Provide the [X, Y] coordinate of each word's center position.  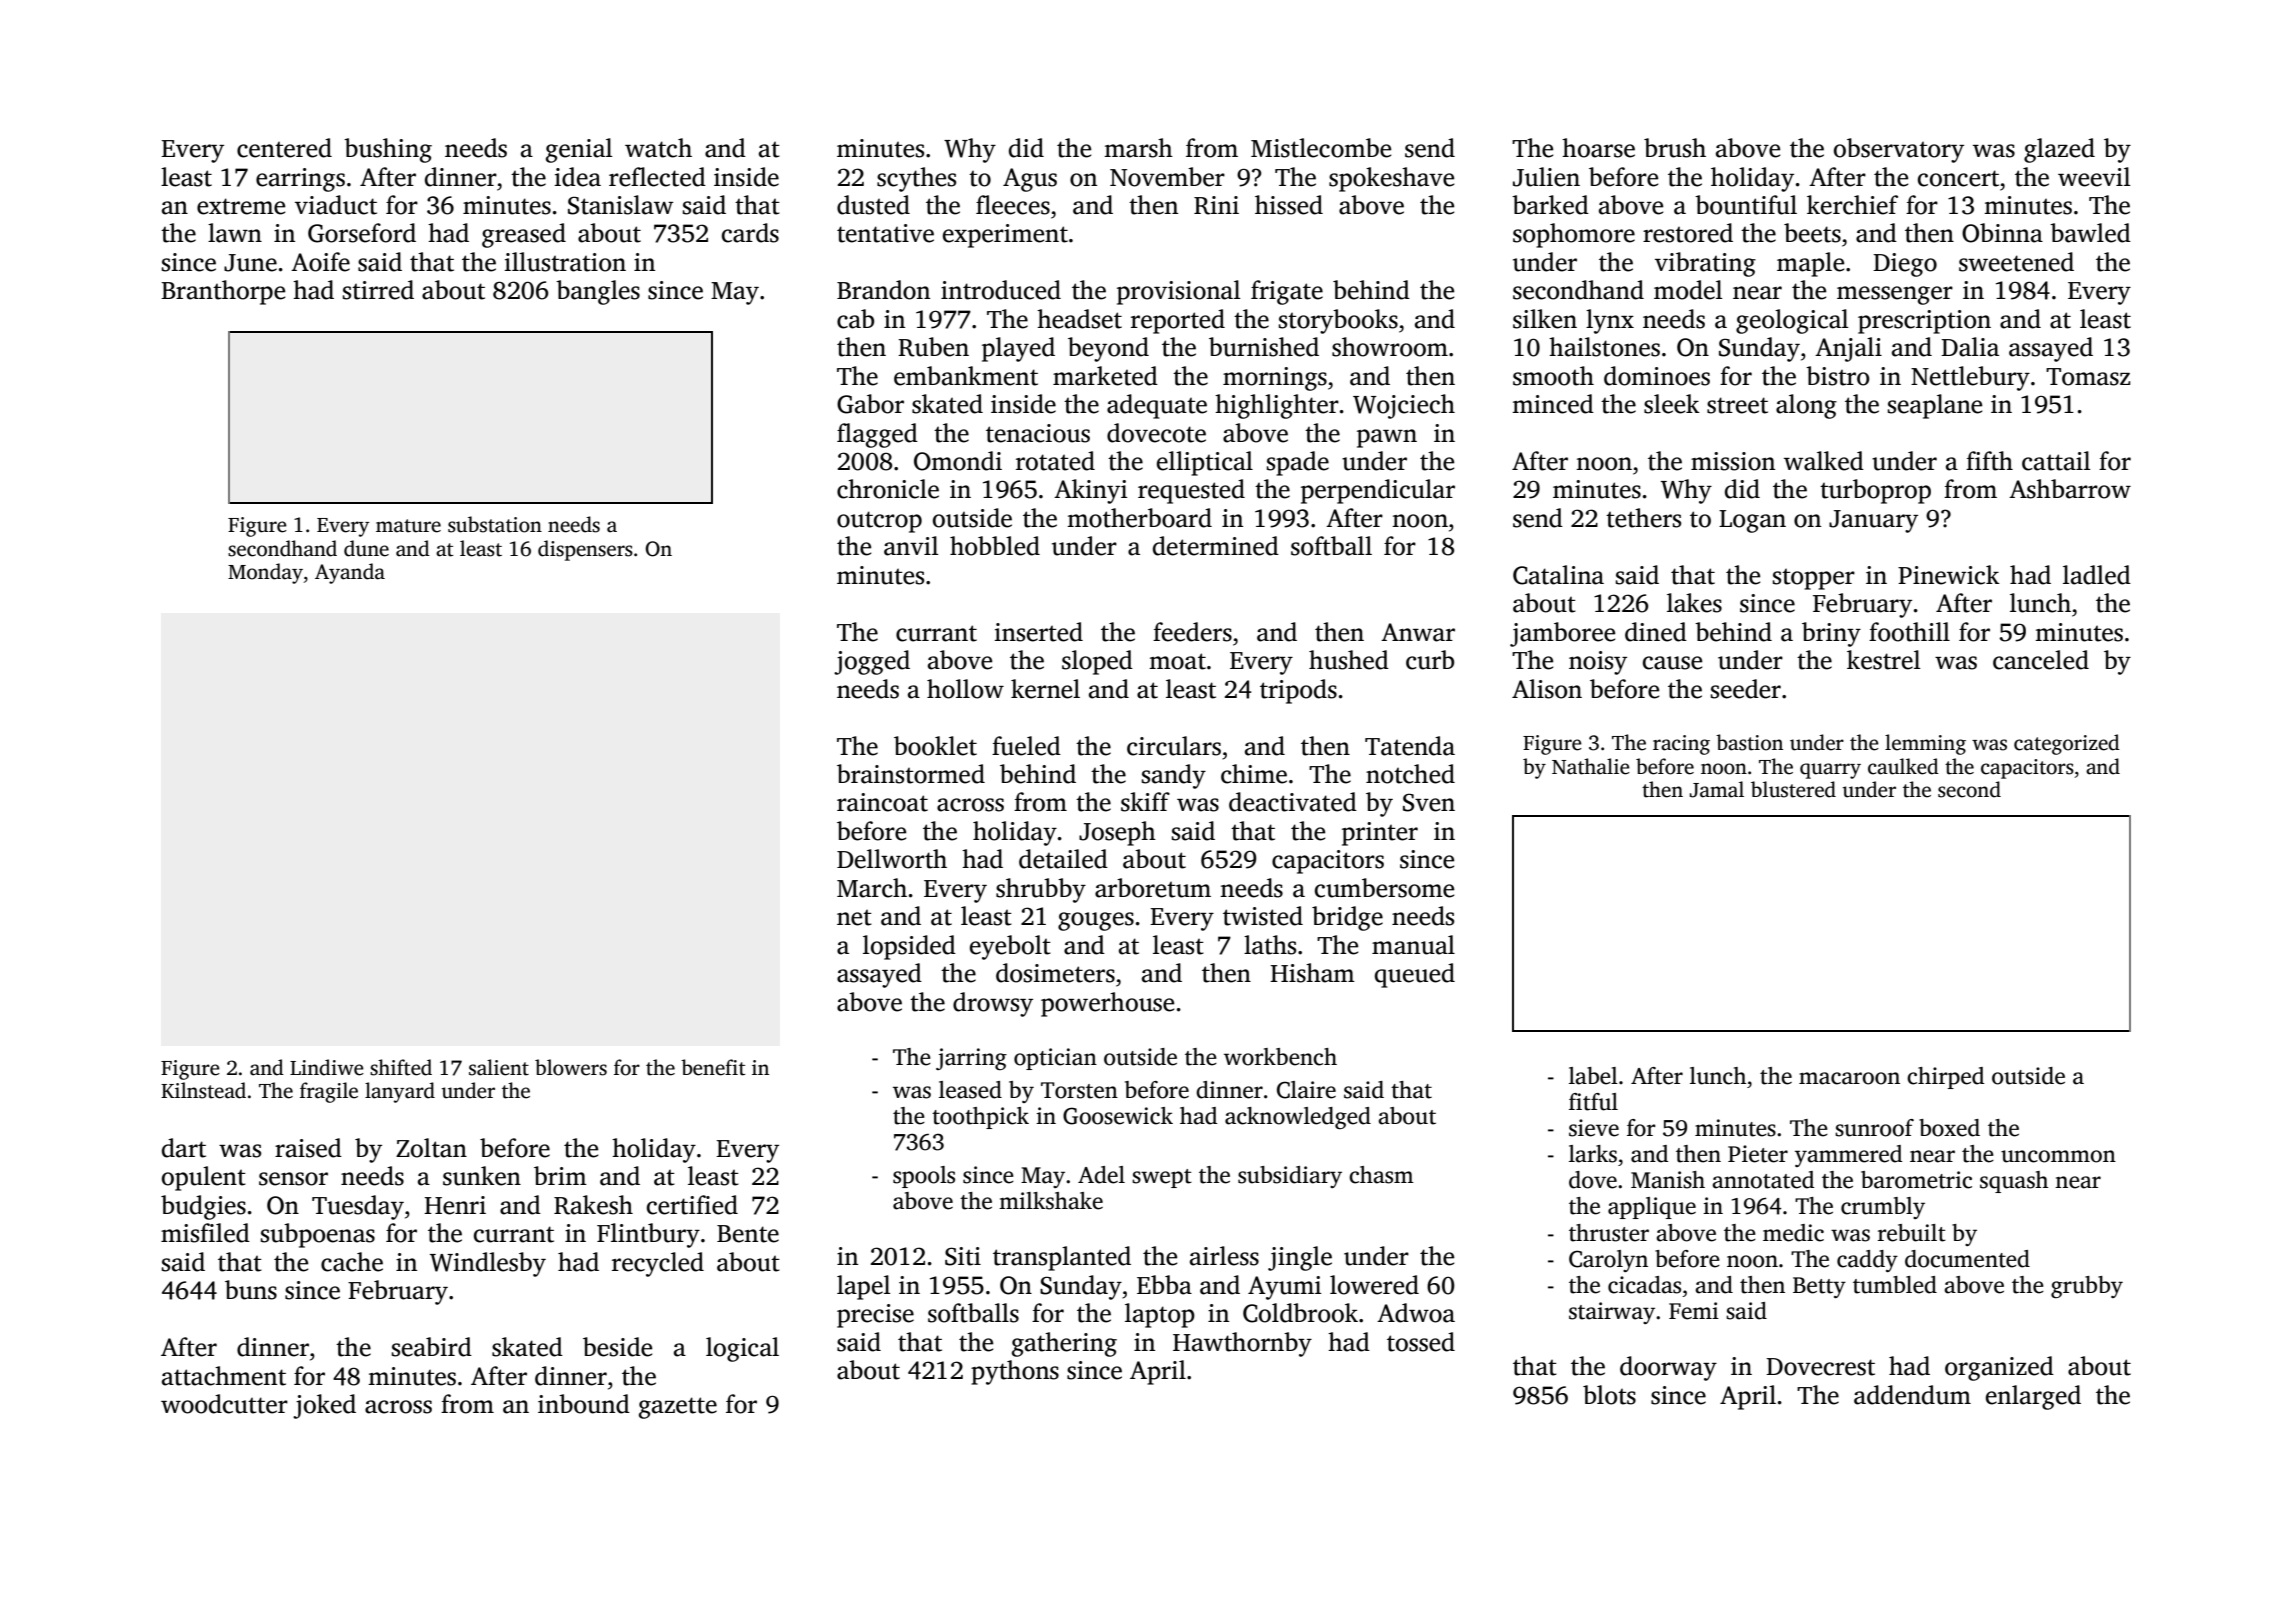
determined [1216, 546]
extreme [241, 206]
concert [1958, 178]
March [872, 888]
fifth [1989, 461]
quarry [1830, 771]
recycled [658, 1264]
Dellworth [892, 859]
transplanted [1062, 1258]
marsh [1138, 148]
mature [408, 526]
